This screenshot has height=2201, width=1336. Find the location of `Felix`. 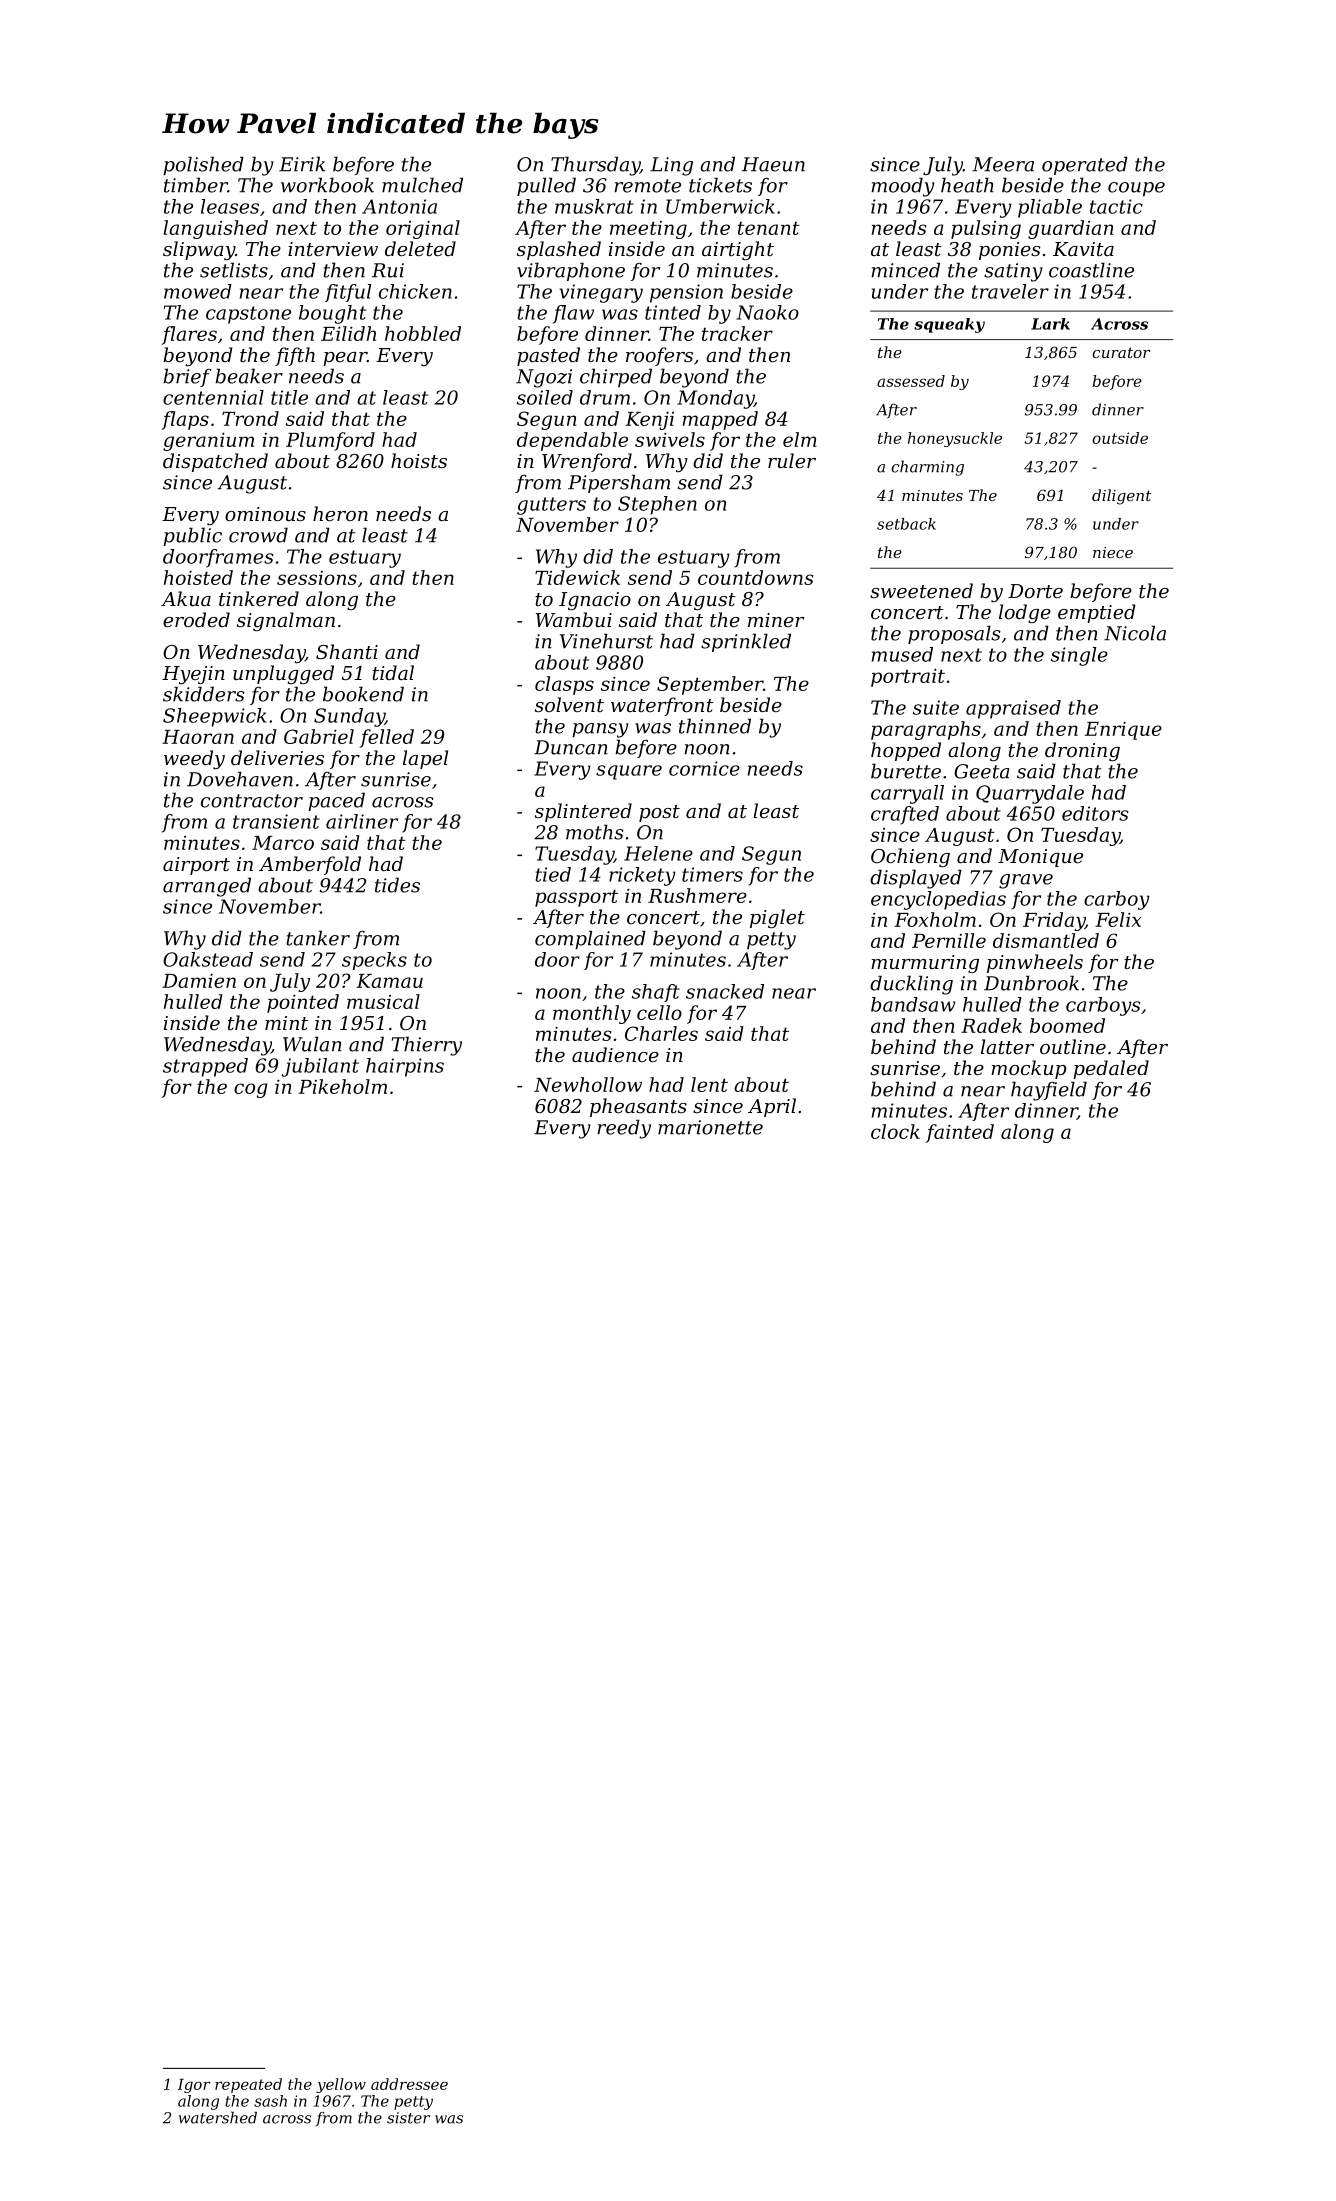

Felix is located at coordinates (1118, 919).
